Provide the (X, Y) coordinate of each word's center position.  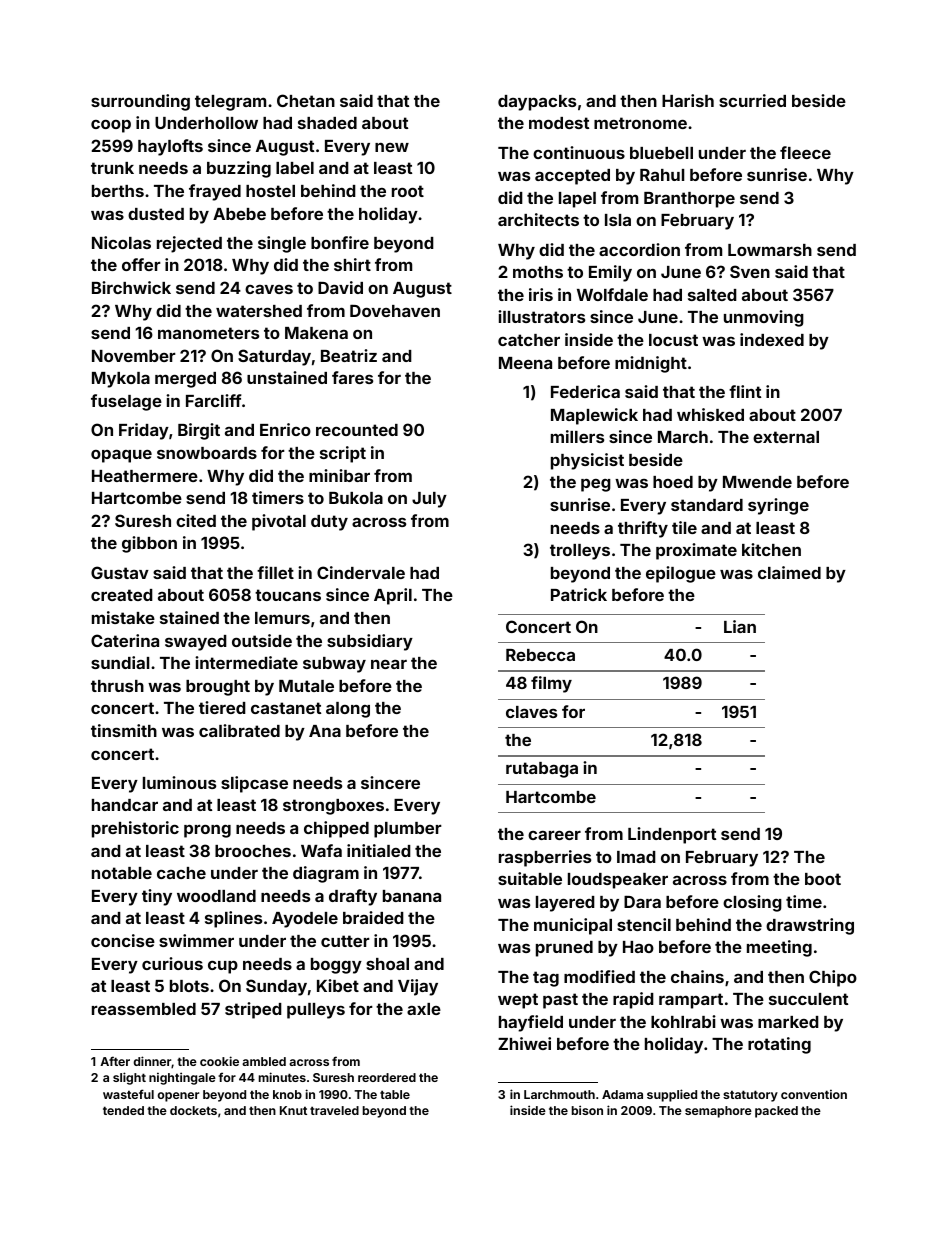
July (429, 500)
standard (707, 505)
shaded (327, 123)
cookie (219, 1061)
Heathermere (145, 476)
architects (538, 219)
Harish (688, 100)
